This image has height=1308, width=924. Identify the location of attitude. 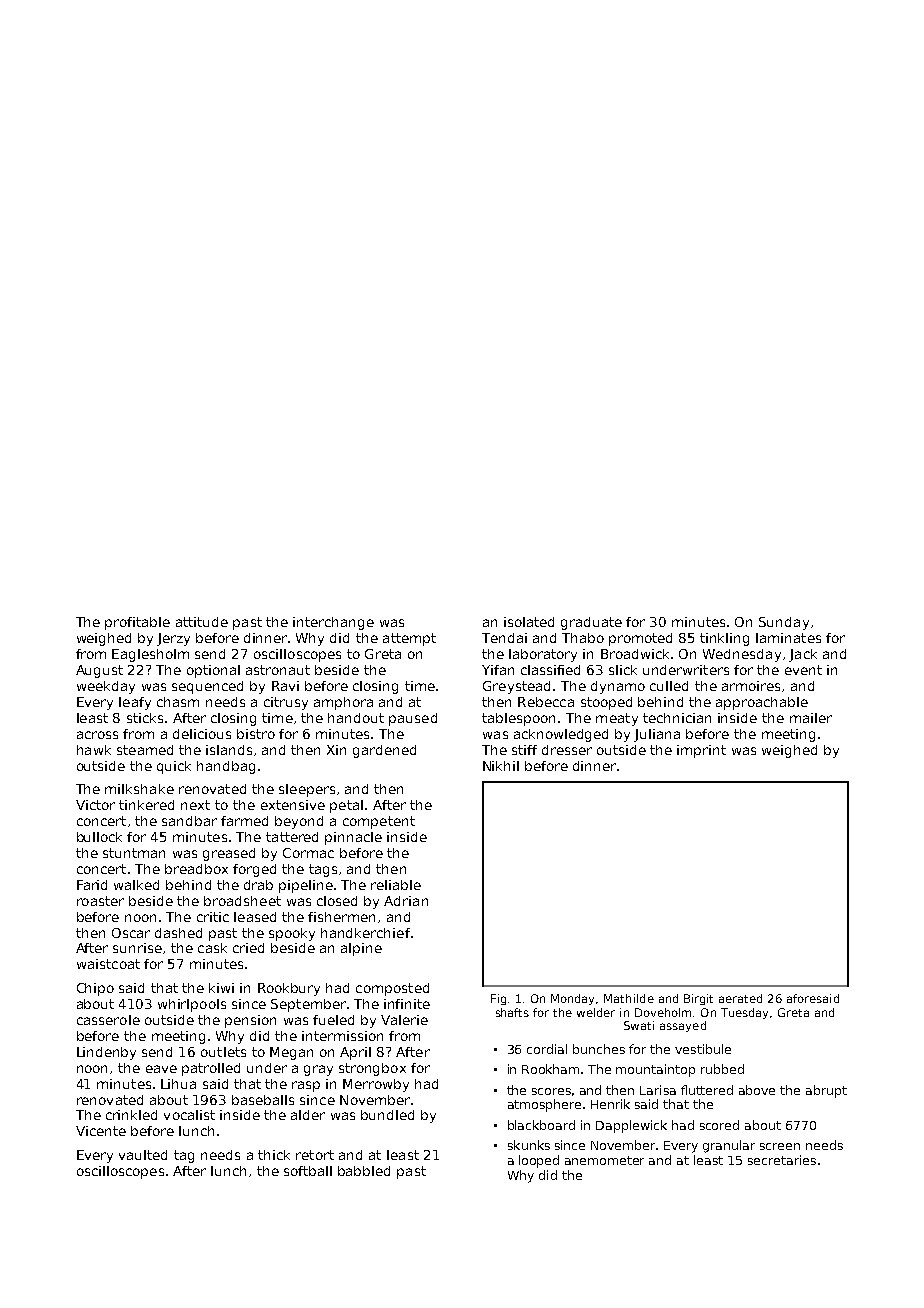
(202, 622).
